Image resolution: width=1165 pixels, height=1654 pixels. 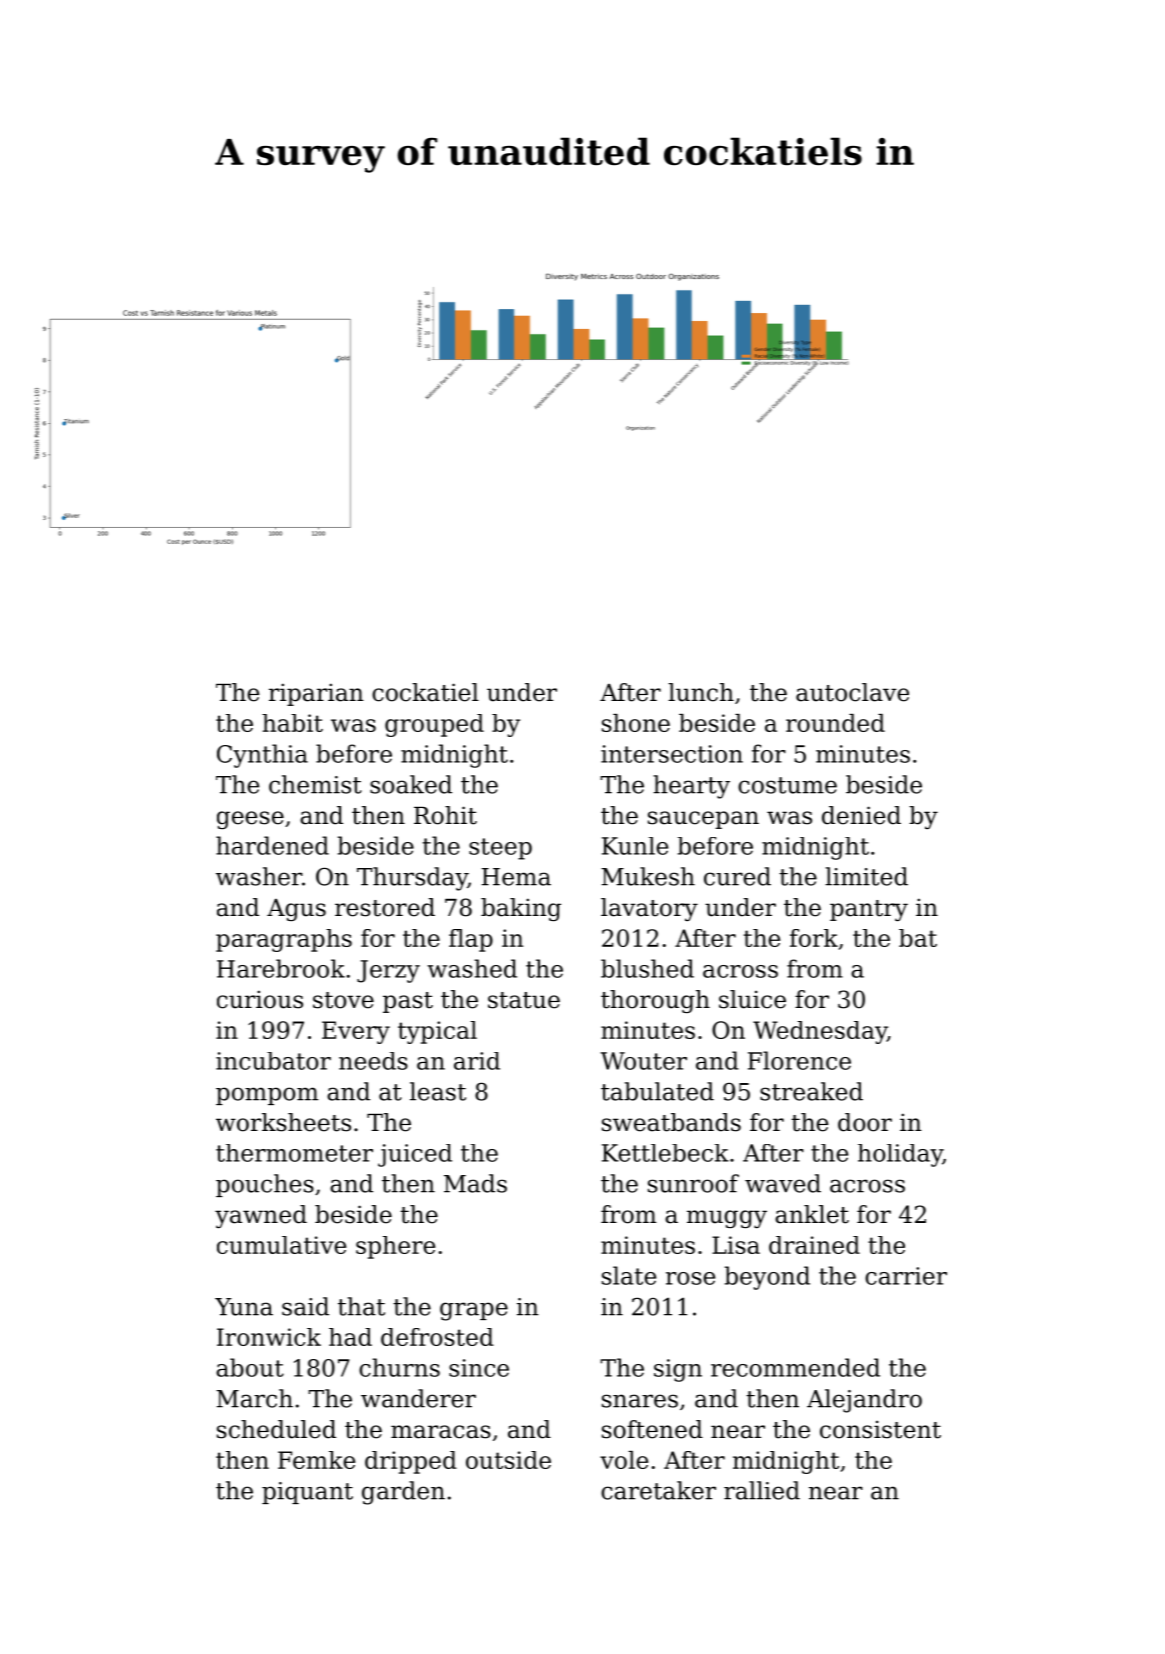 I want to click on habit, so click(x=292, y=723).
